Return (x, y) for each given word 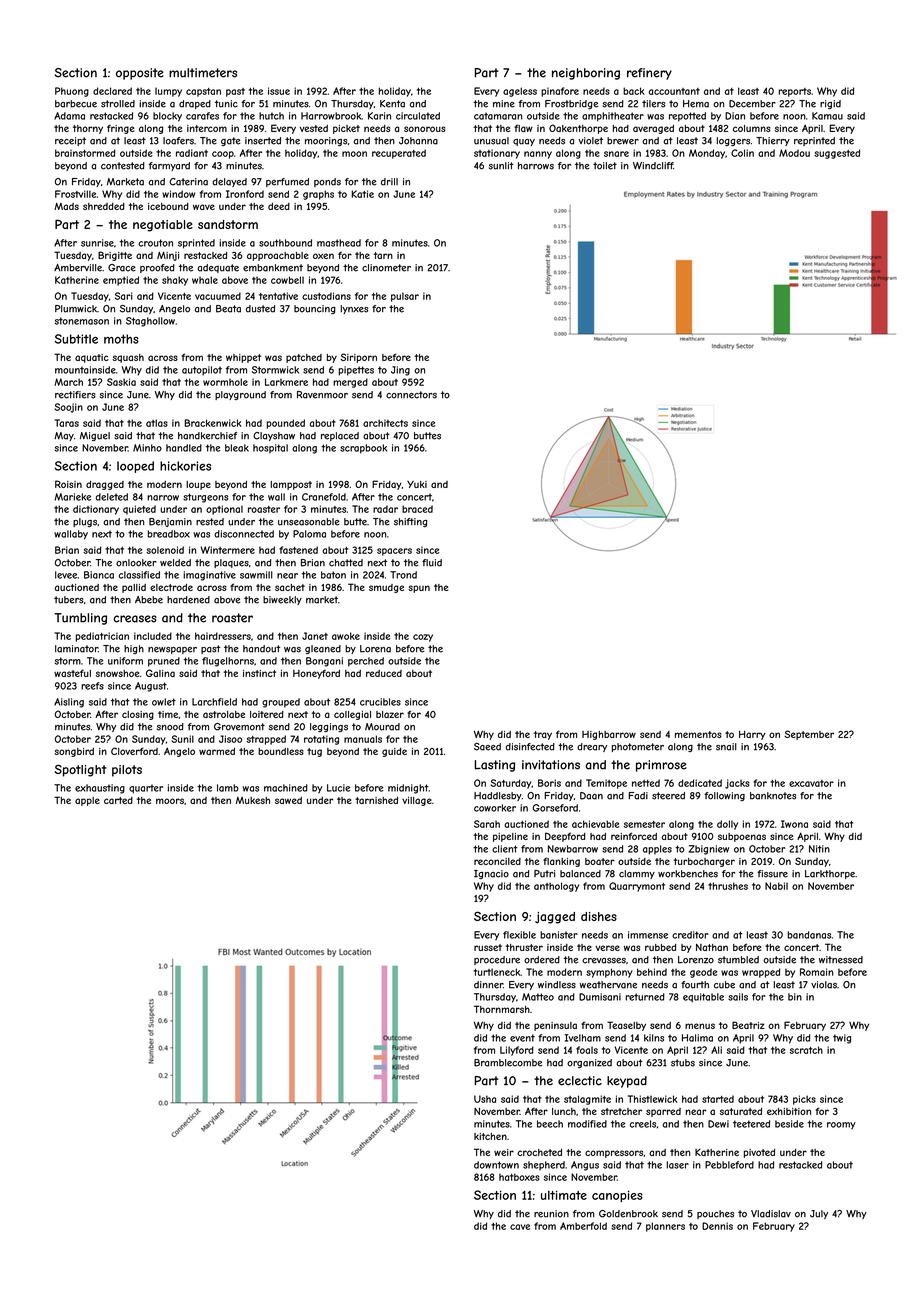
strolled (118, 104)
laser (678, 1165)
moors (170, 801)
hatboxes (519, 1177)
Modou (794, 153)
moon (354, 154)
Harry (752, 735)
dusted (260, 309)
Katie (362, 194)
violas (824, 985)
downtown (496, 1165)
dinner (488, 985)
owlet (164, 702)
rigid (830, 104)
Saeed (487, 747)
